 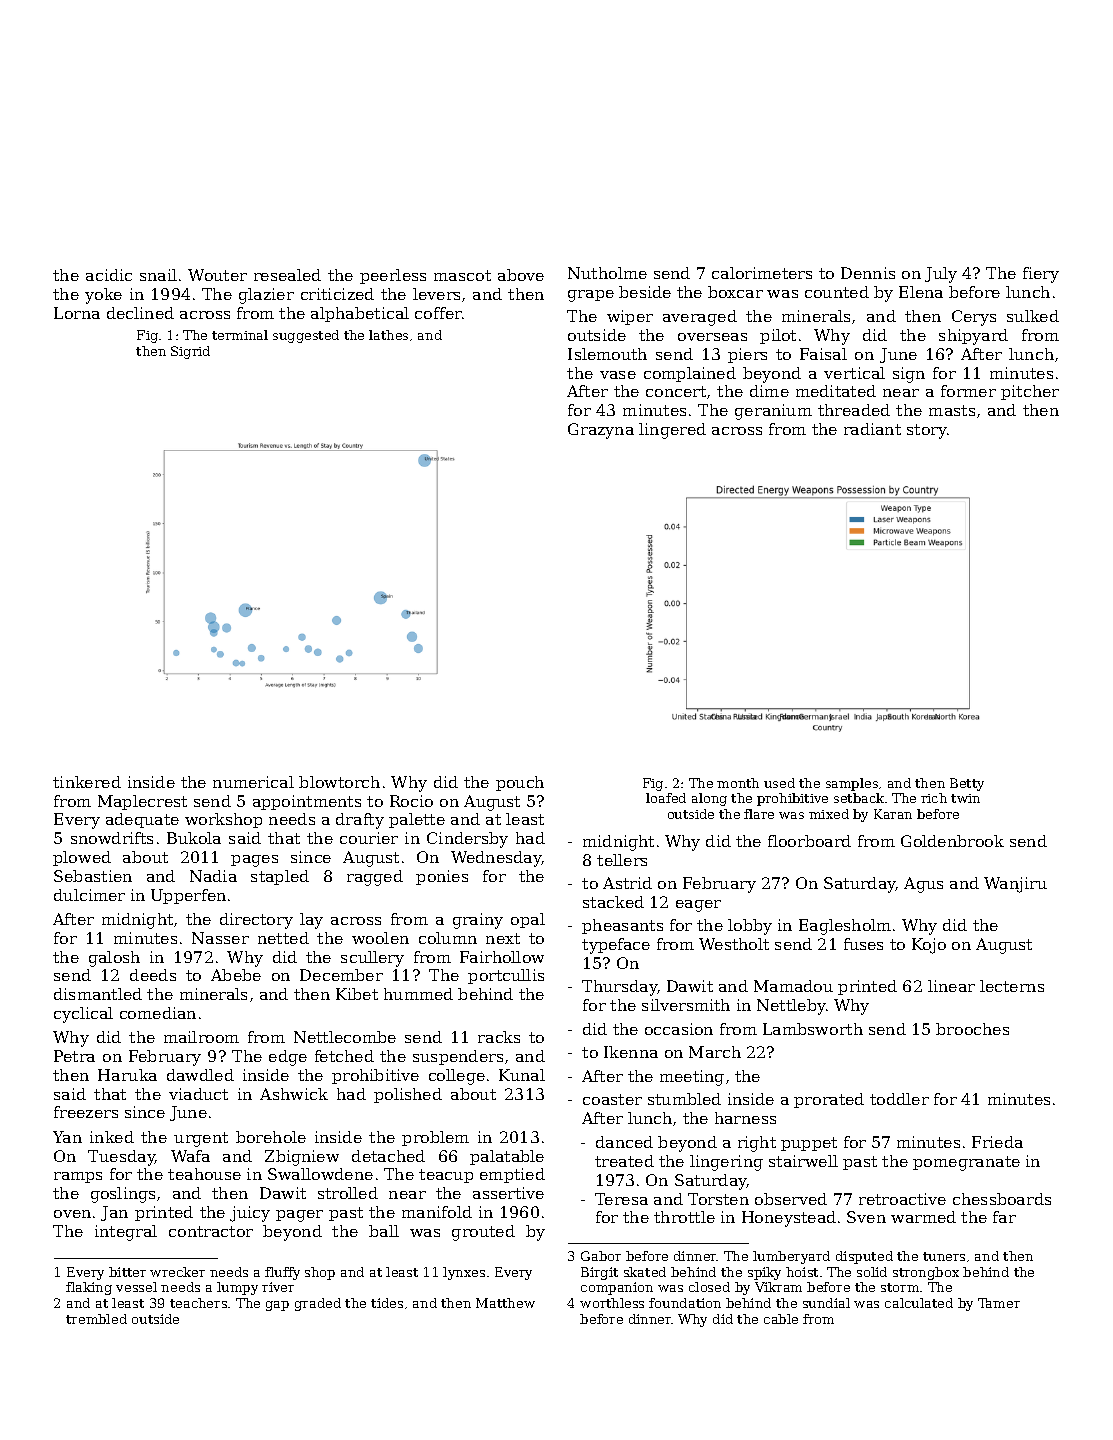 I want to click on loafed, so click(x=666, y=798).
